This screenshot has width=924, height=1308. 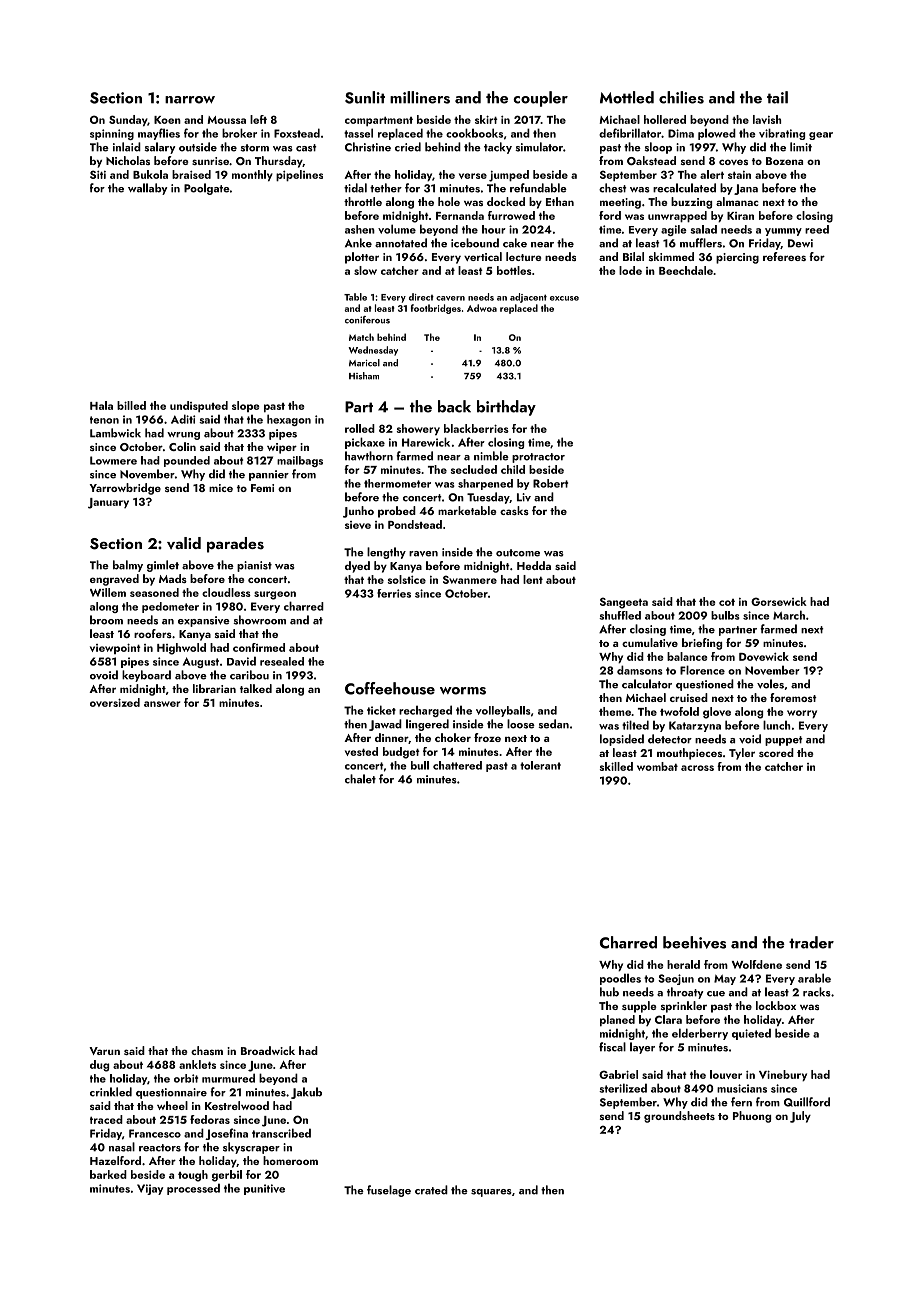 What do you see at coordinates (365, 97) in the screenshot?
I see `Sunlit` at bounding box center [365, 97].
